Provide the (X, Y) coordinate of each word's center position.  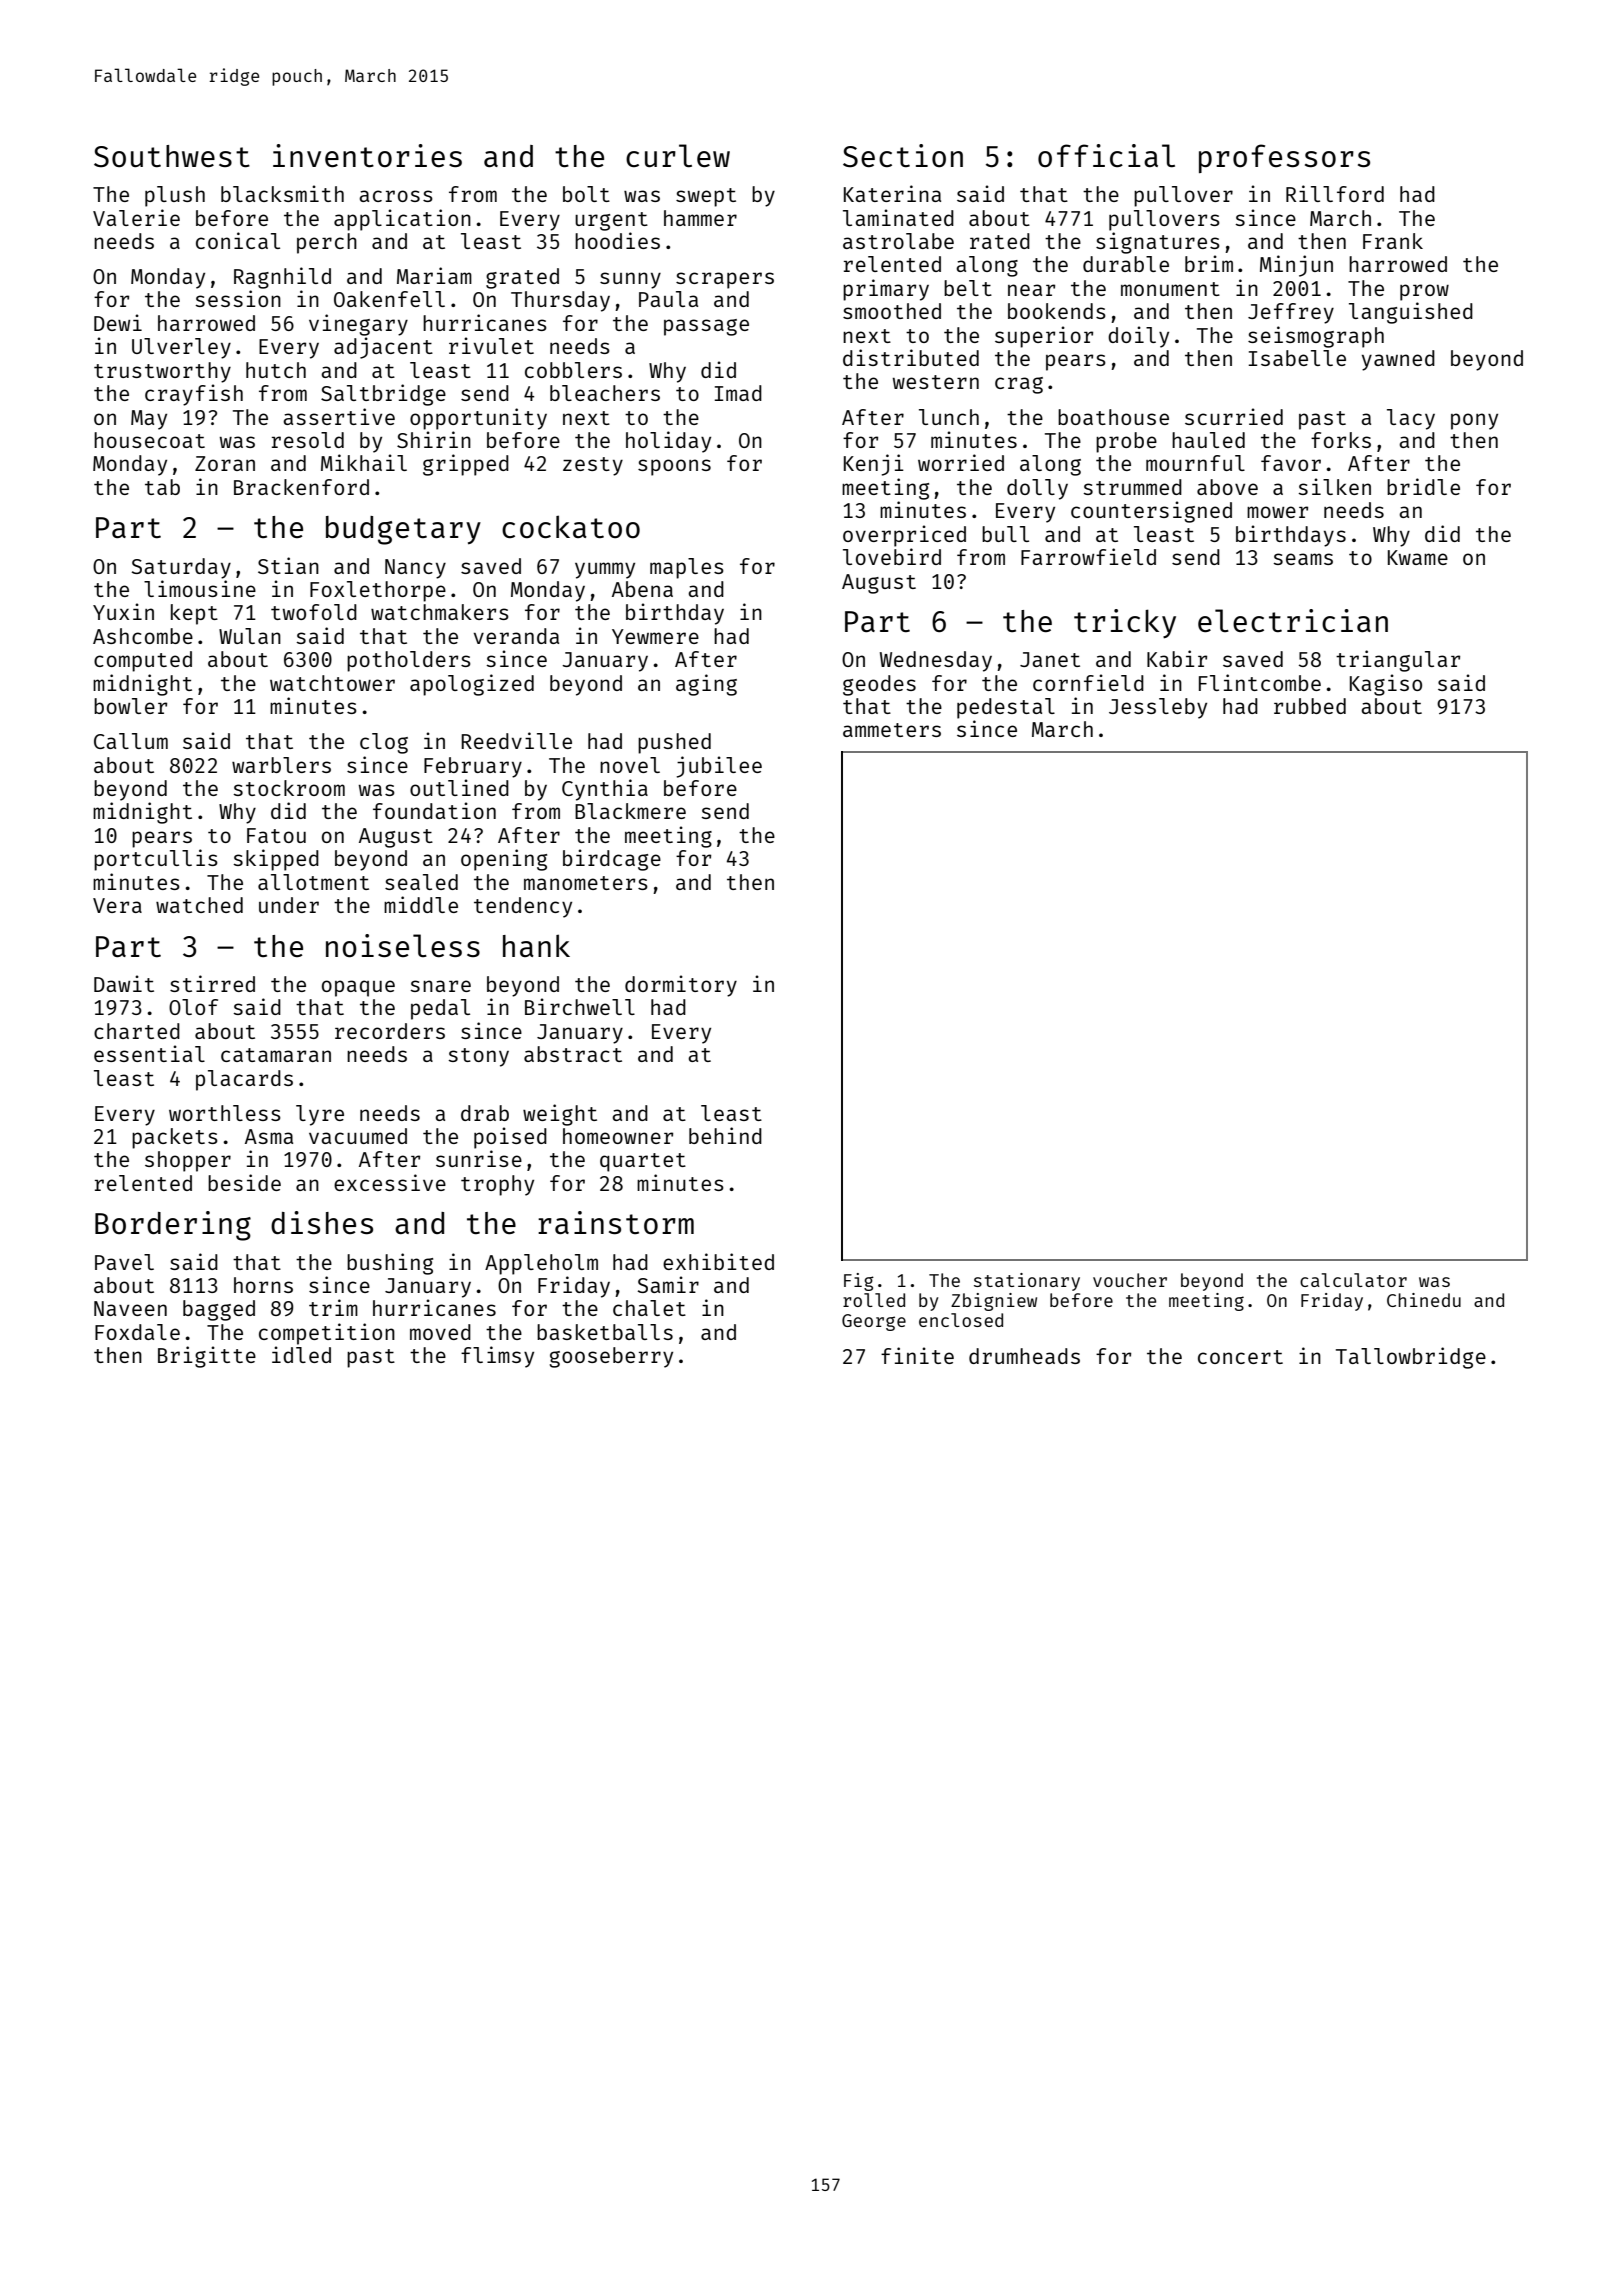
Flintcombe (1260, 682)
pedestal (1006, 708)
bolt (586, 194)
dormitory (681, 986)
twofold (314, 612)
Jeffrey (1291, 313)
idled (301, 1354)
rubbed (1310, 706)
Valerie (136, 217)
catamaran (276, 1055)
